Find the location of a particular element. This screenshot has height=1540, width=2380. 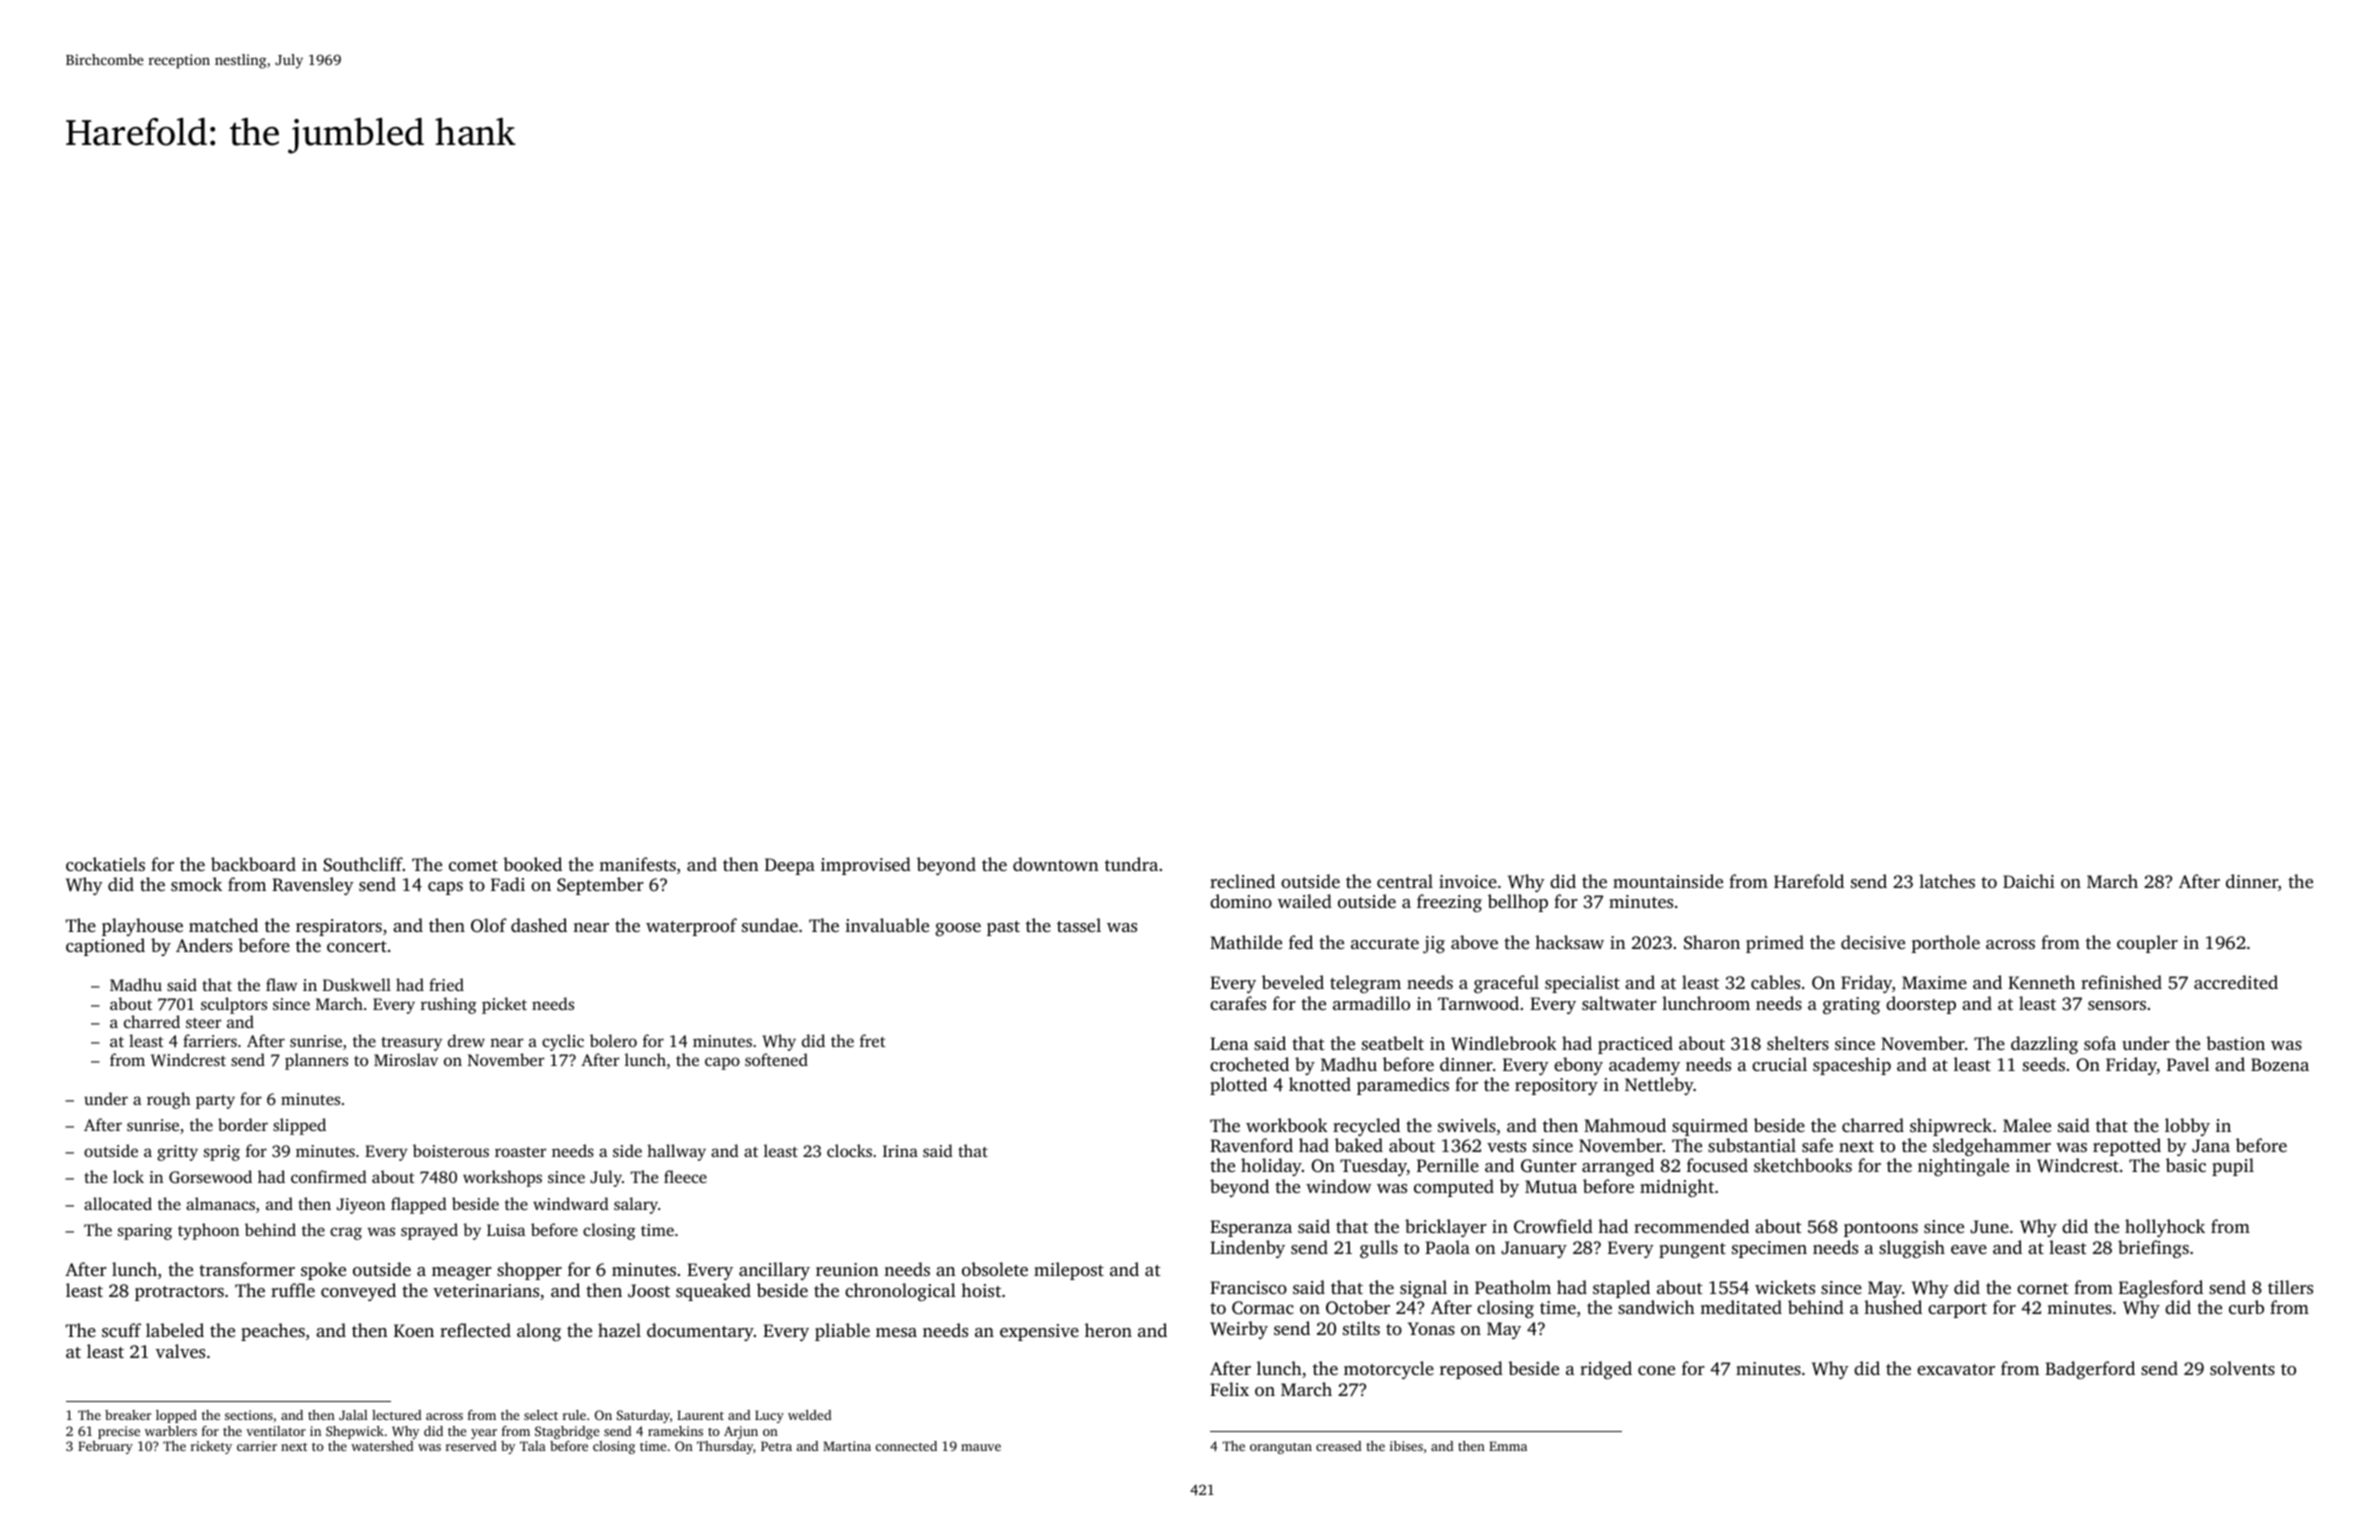

watershed is located at coordinates (382, 1446).
